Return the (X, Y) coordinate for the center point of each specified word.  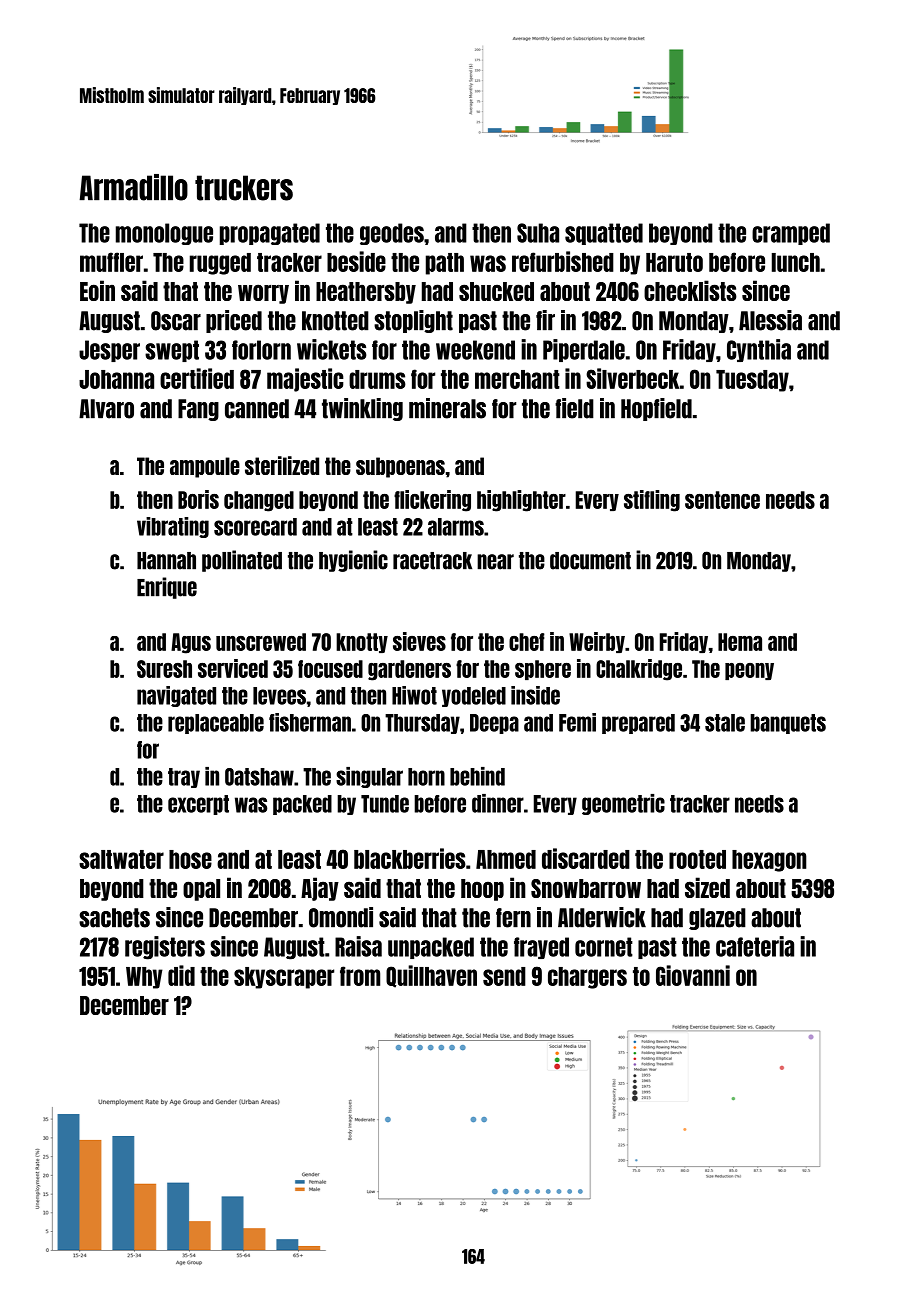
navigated (176, 696)
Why (144, 978)
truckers (244, 188)
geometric (623, 804)
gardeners (409, 670)
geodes (392, 234)
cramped (791, 234)
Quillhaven (431, 976)
